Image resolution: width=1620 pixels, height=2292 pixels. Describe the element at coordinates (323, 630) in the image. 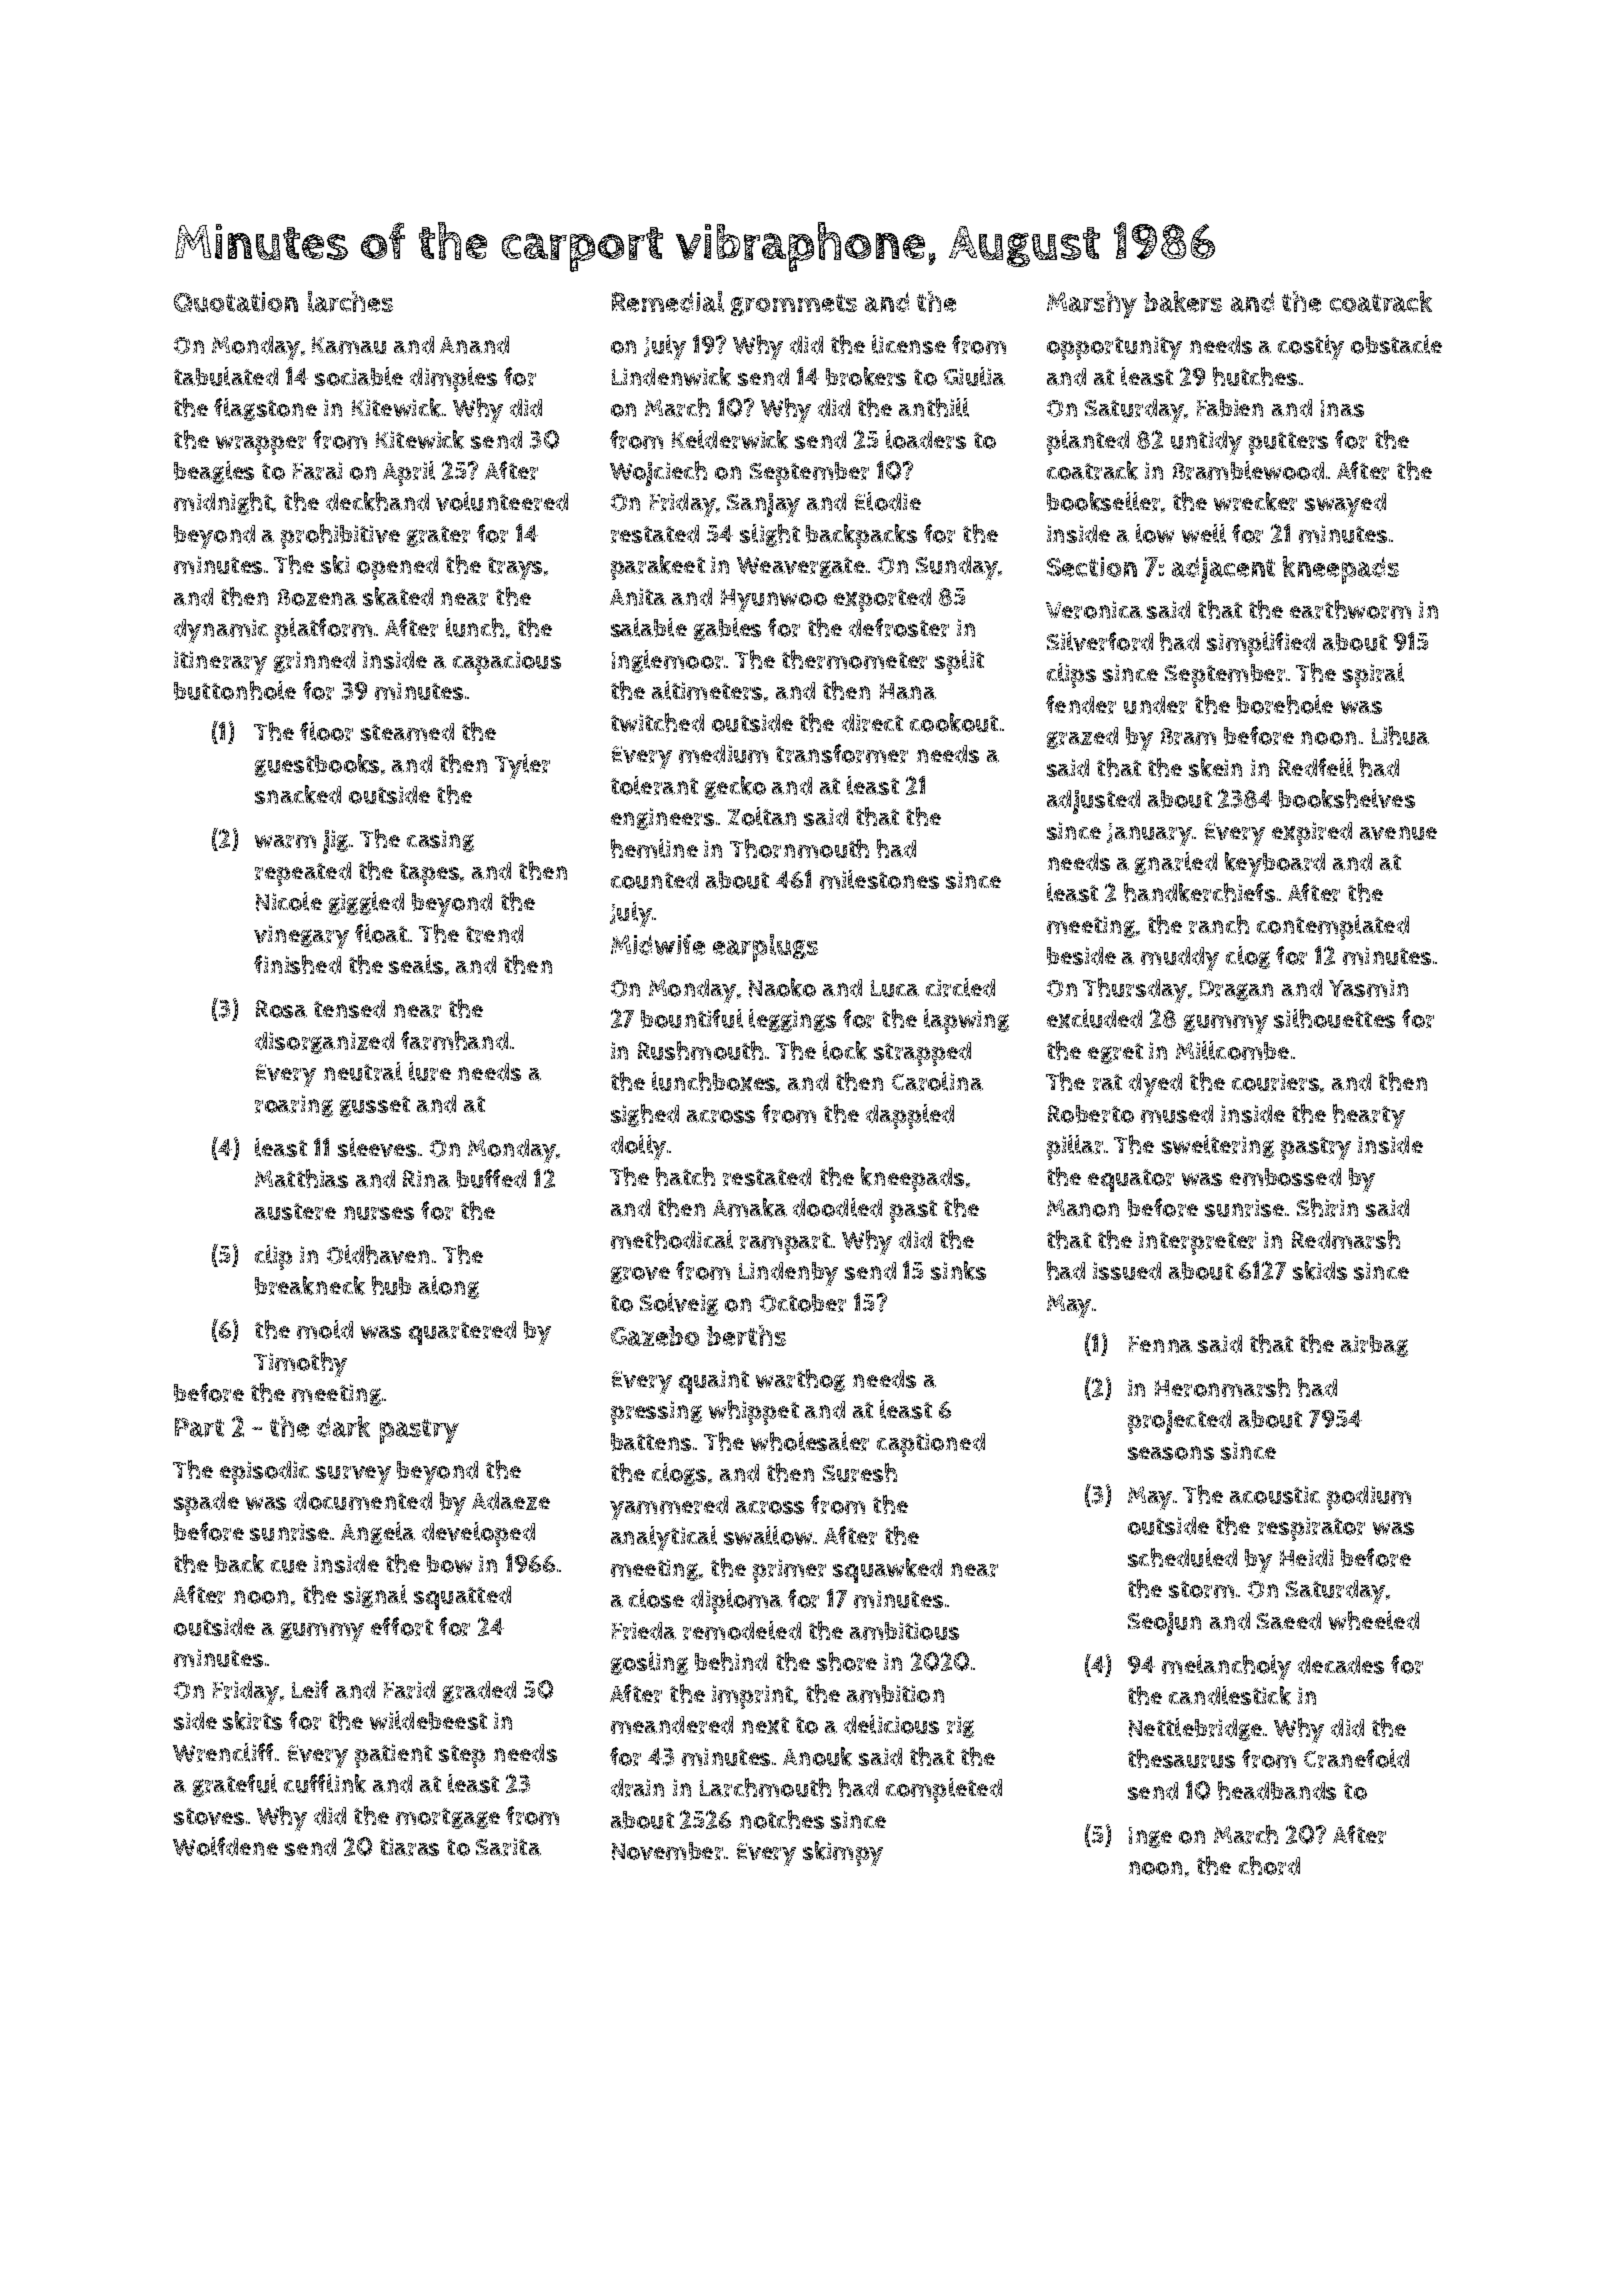

I see `platform` at that location.
